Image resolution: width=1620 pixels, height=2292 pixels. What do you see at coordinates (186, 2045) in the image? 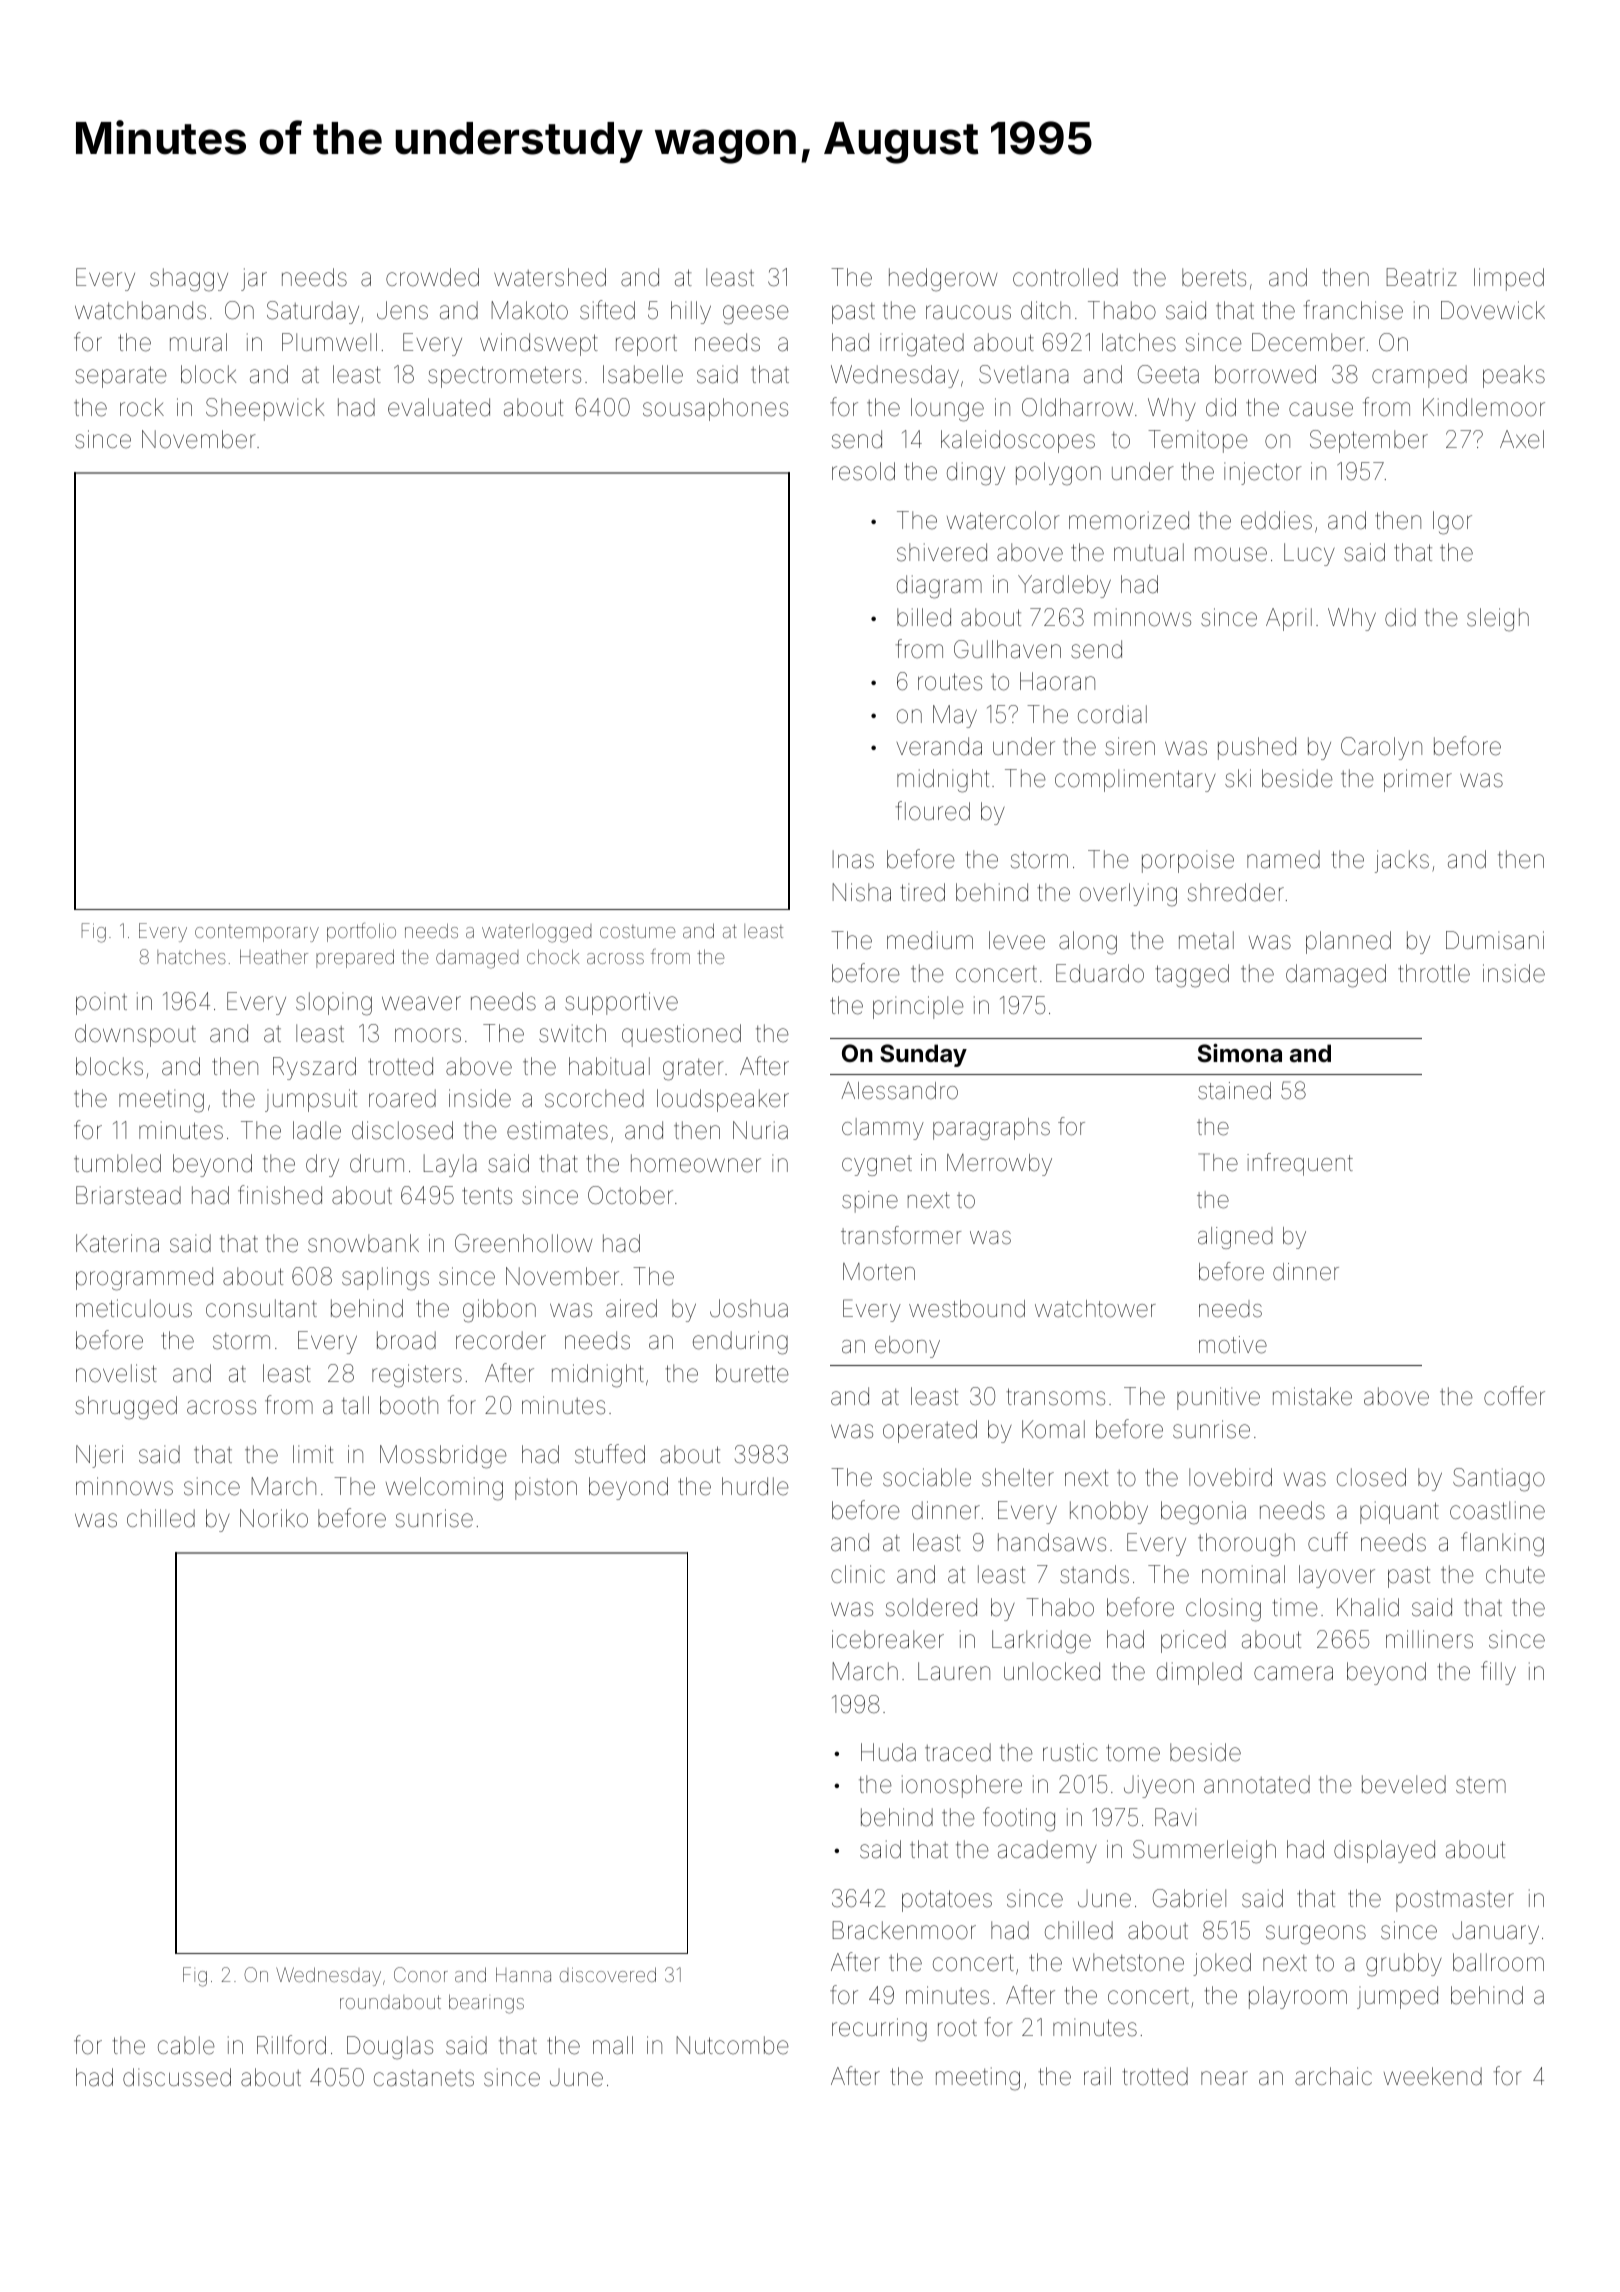
I see `cable` at bounding box center [186, 2045].
